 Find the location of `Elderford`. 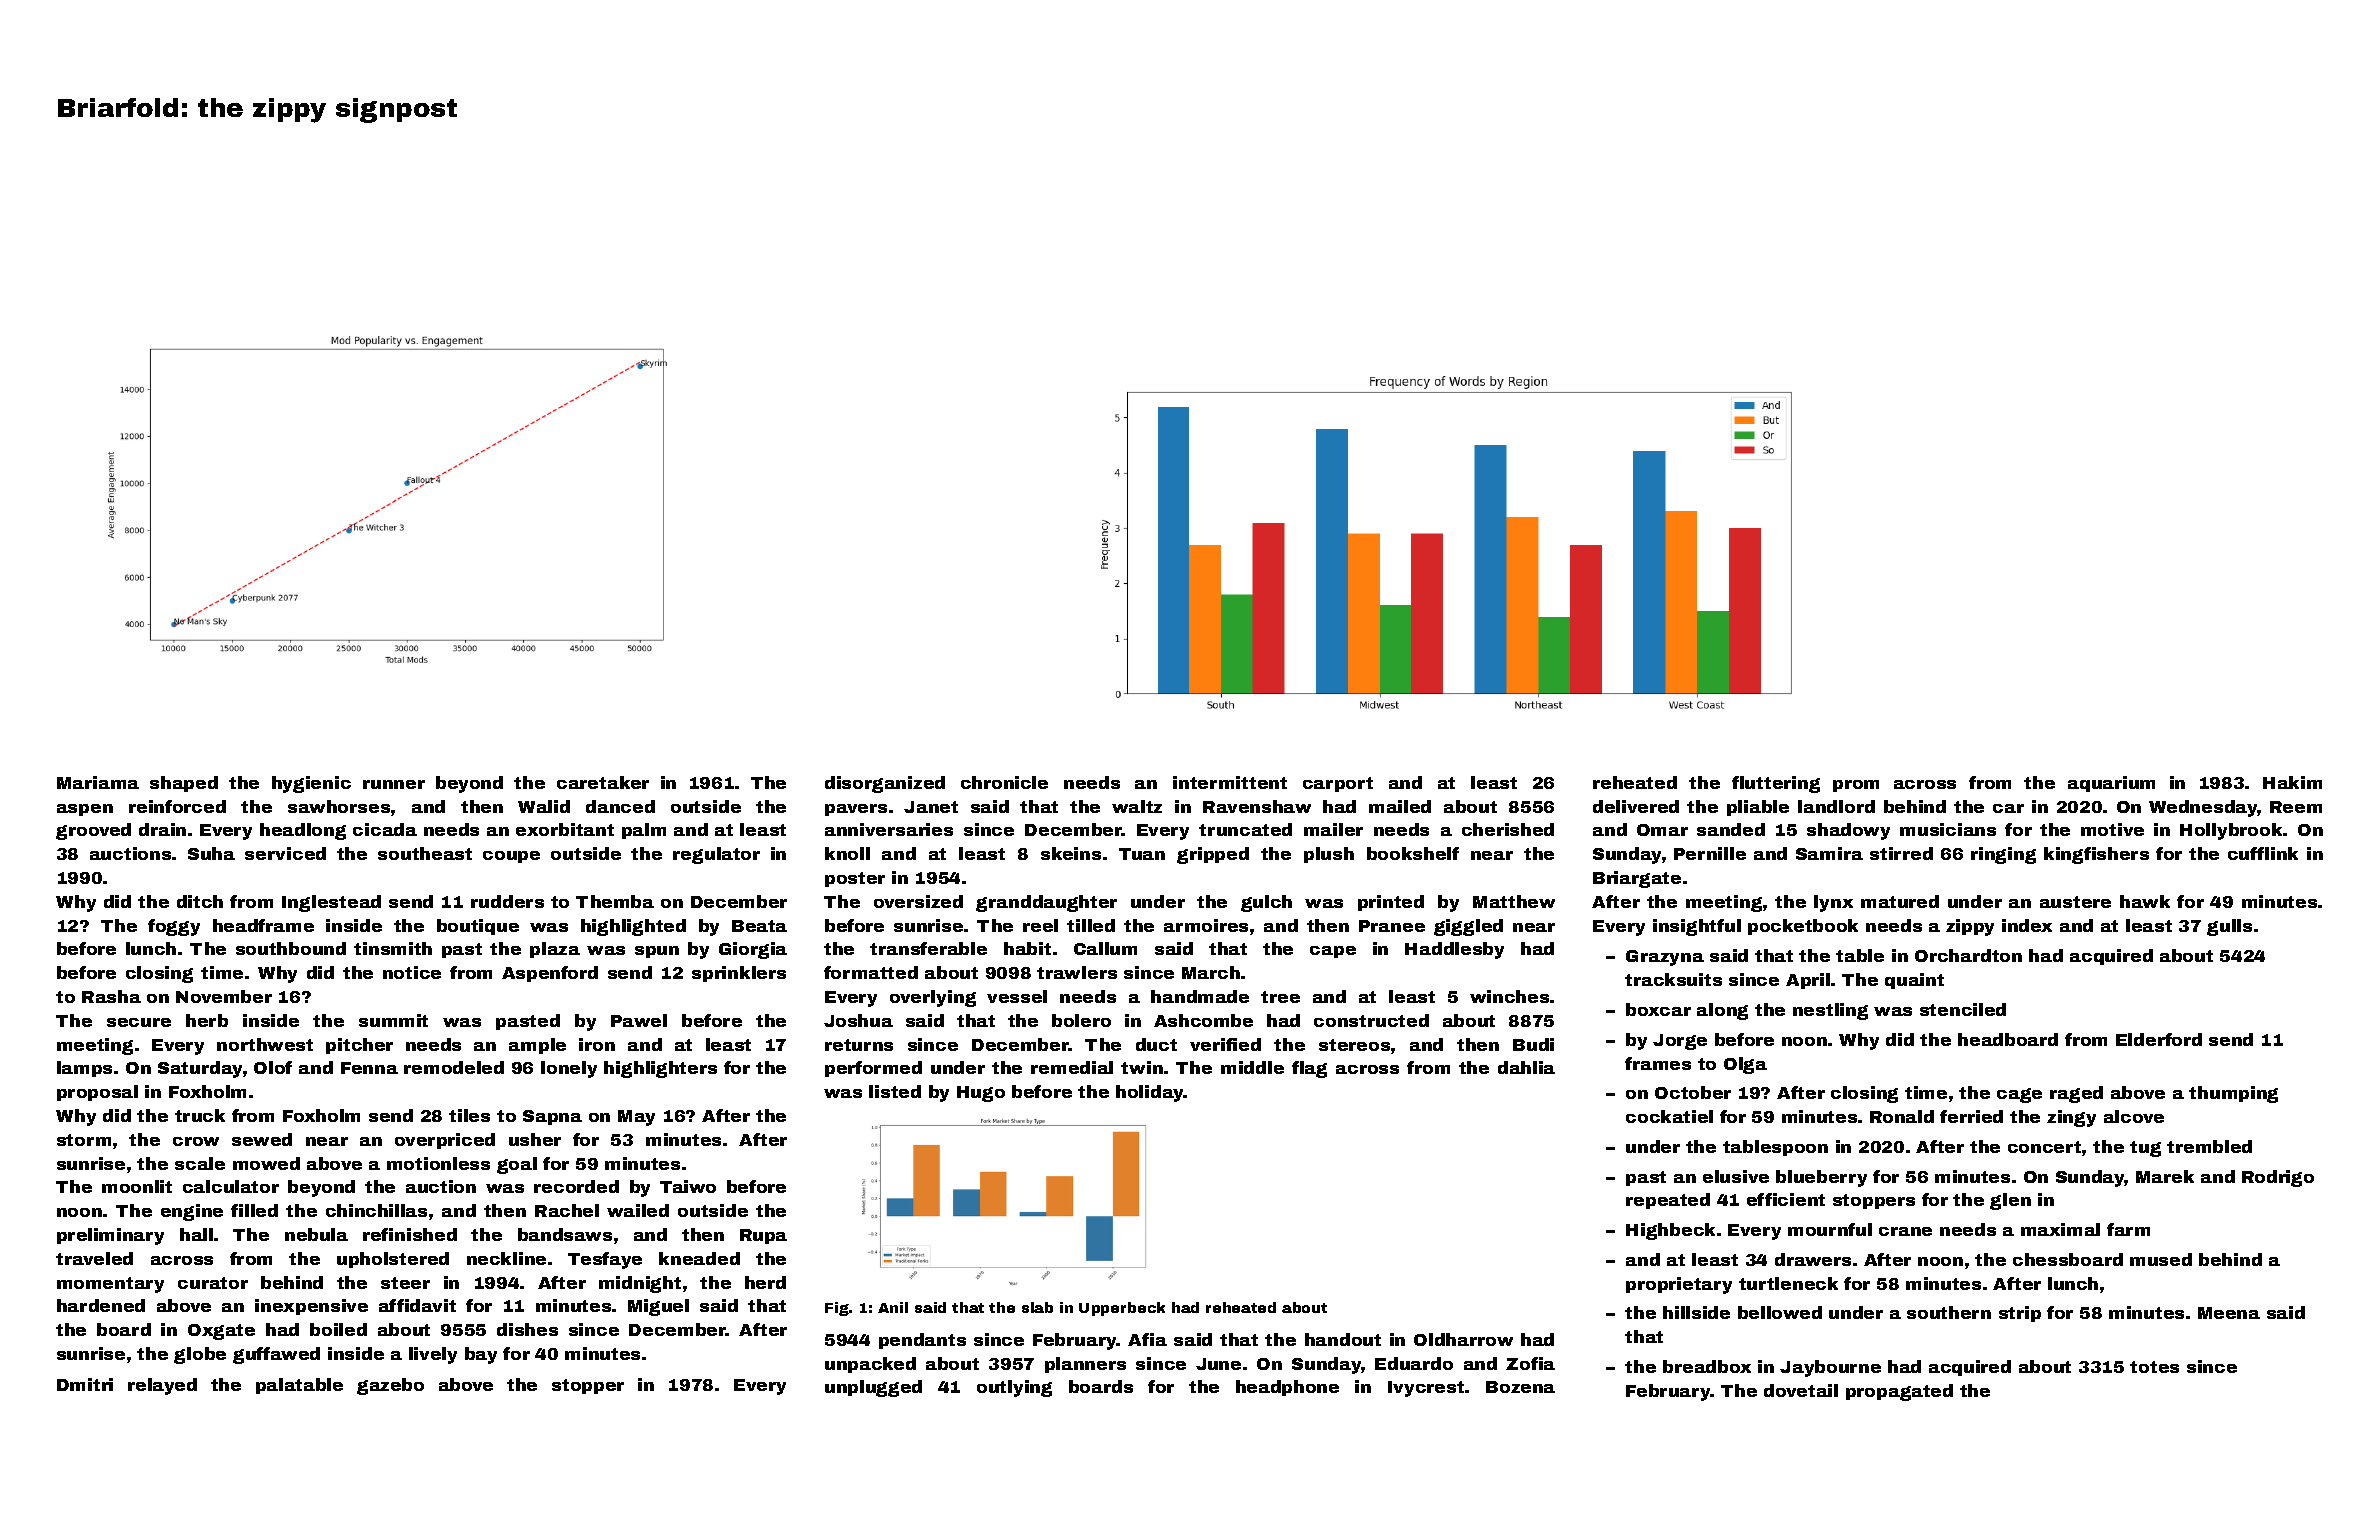

Elderford is located at coordinates (2159, 1039).
